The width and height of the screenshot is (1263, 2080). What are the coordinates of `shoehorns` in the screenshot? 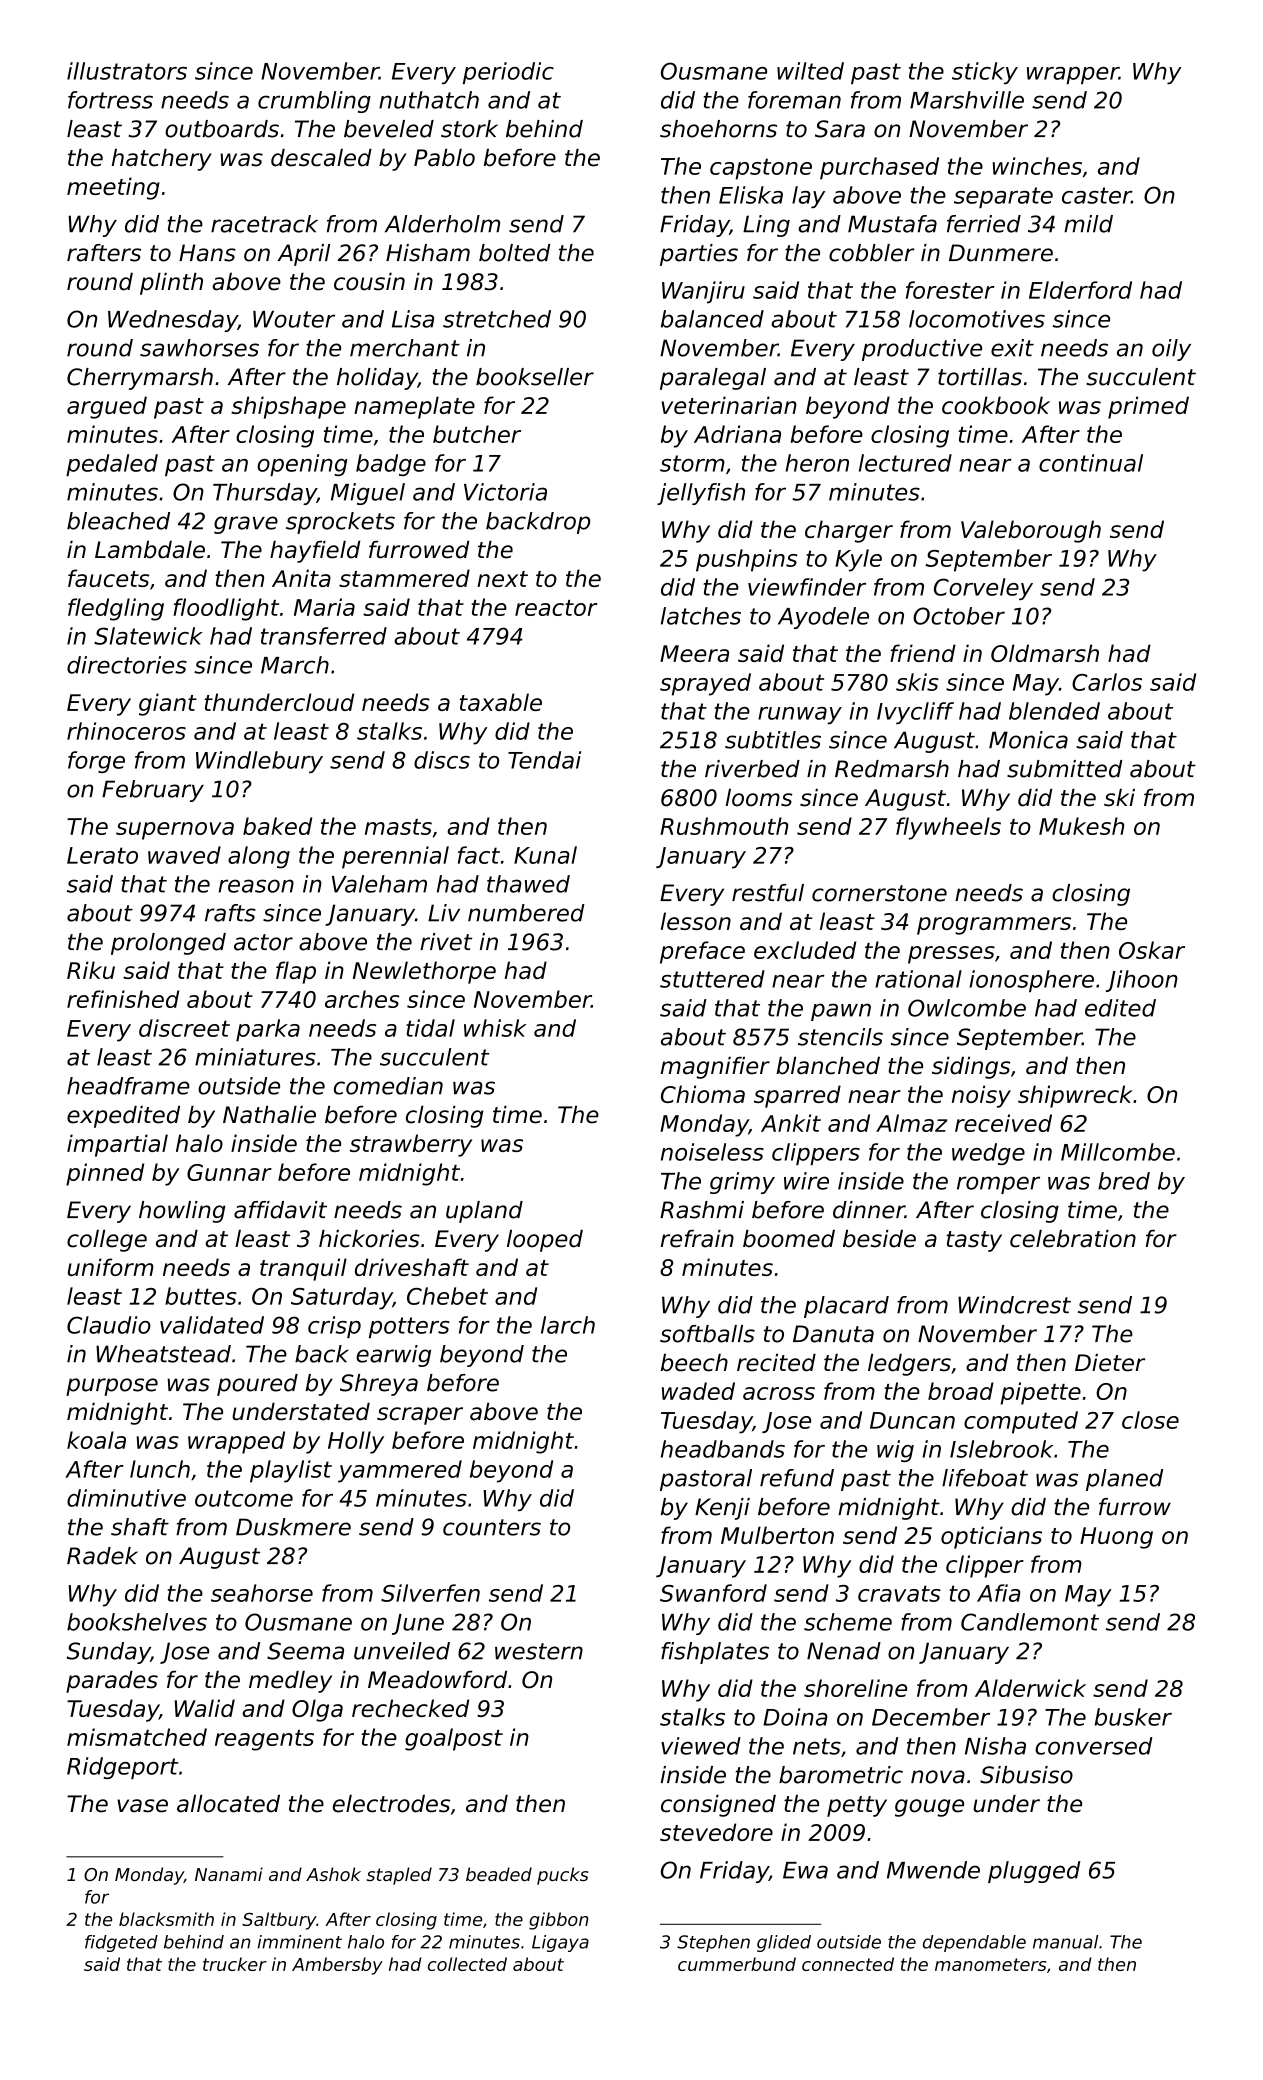 It's located at (718, 129).
